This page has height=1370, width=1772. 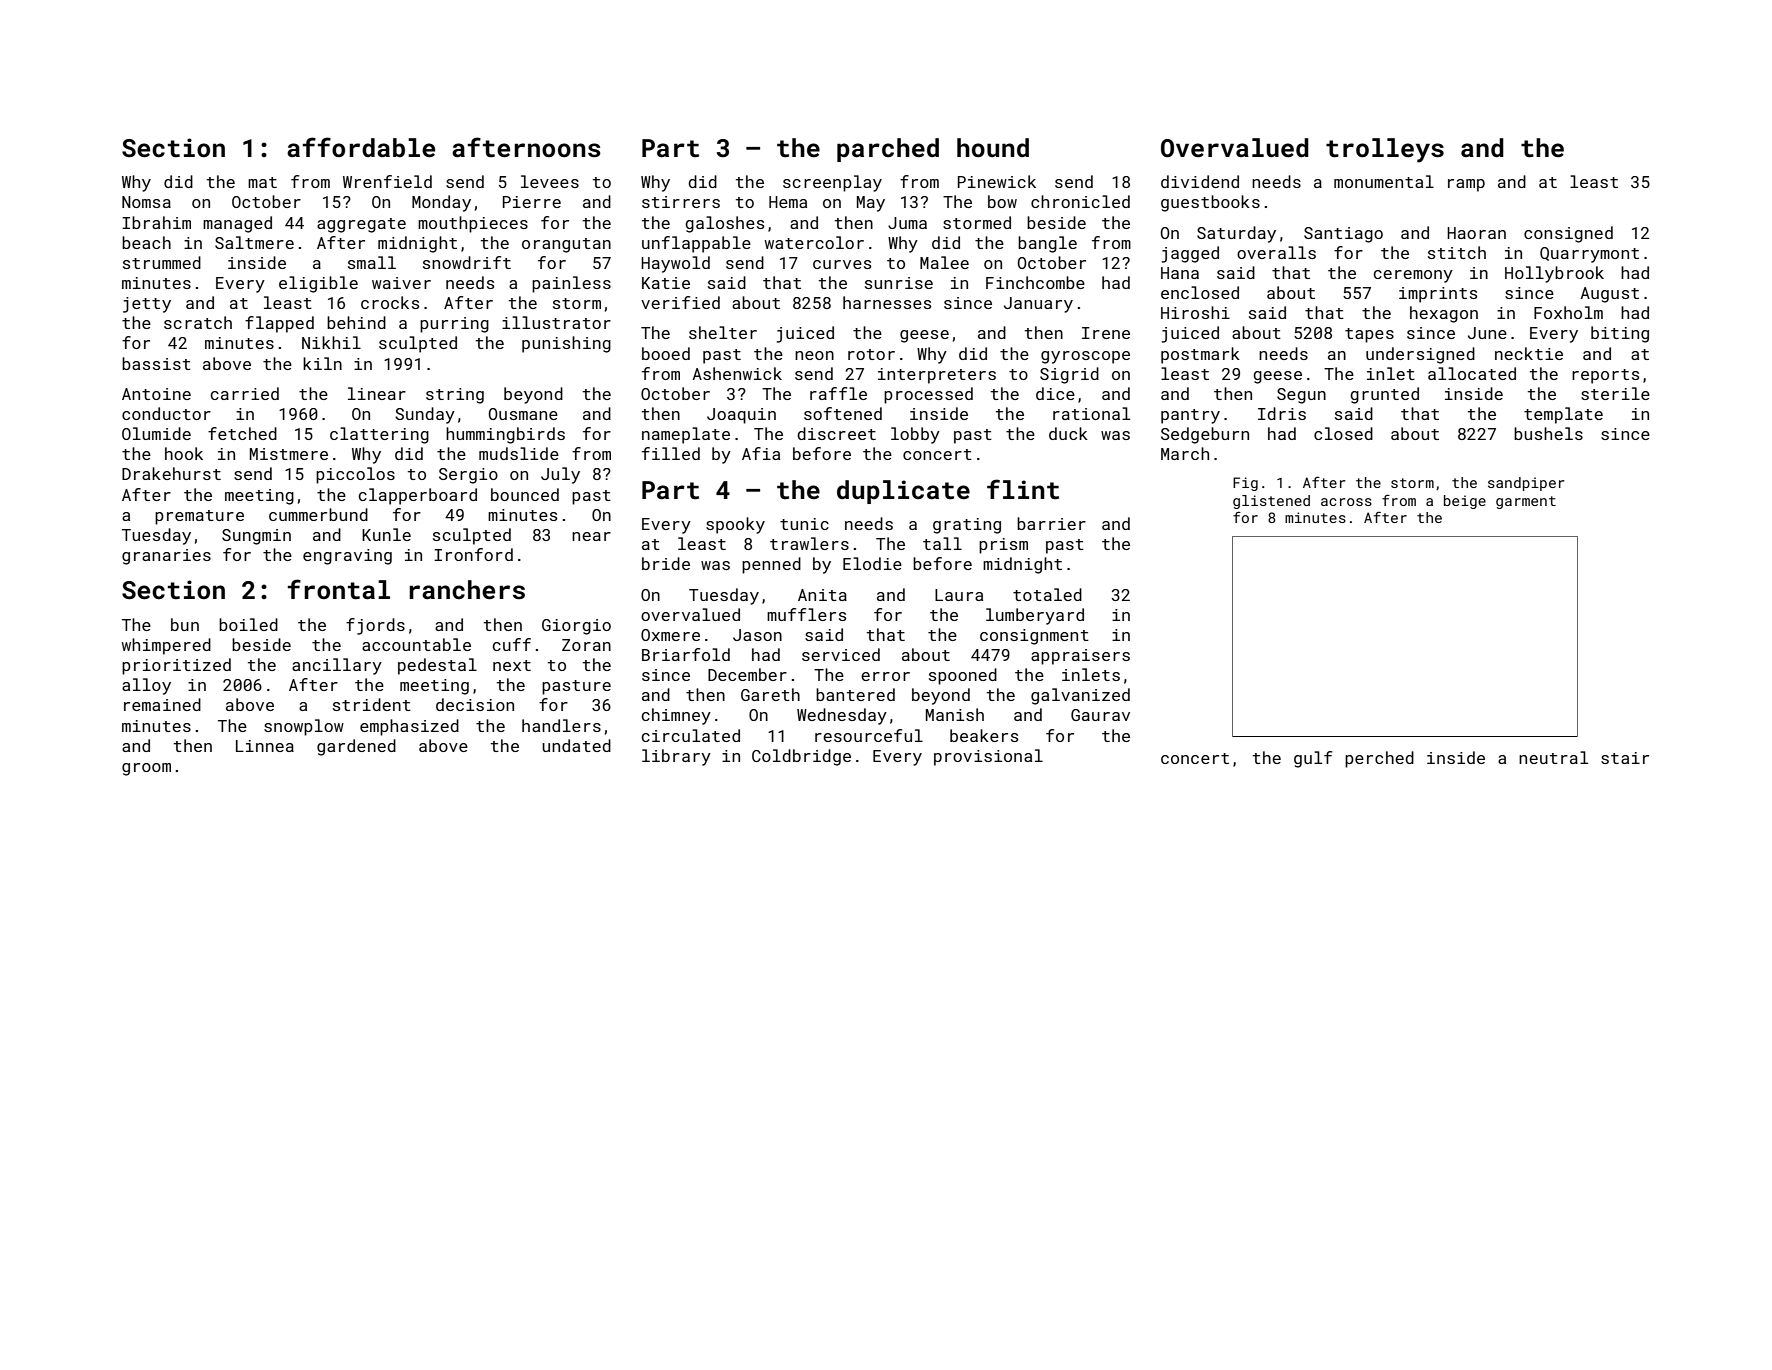 What do you see at coordinates (1047, 594) in the page?
I see `totaled` at bounding box center [1047, 594].
